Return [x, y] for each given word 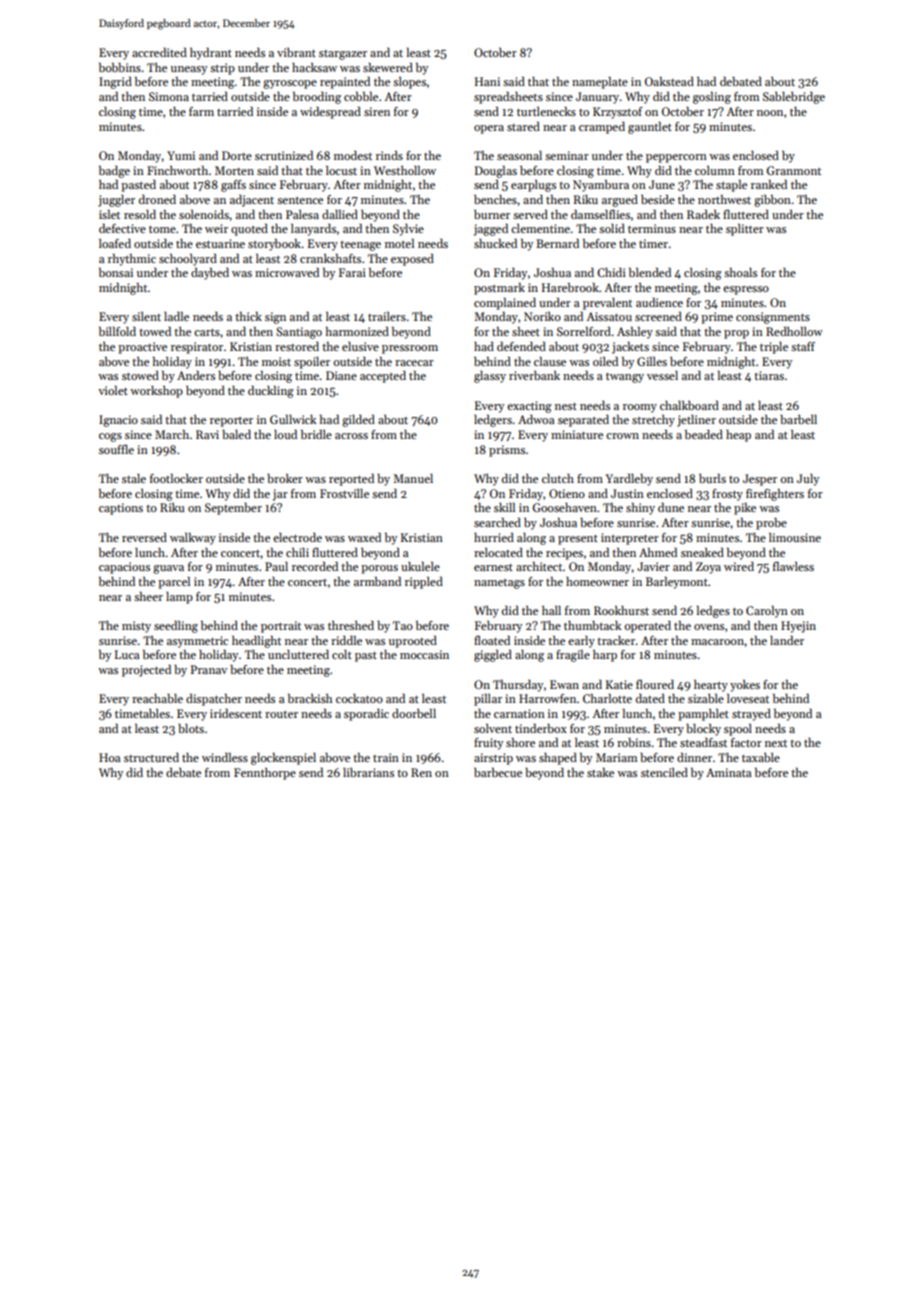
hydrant [211, 54]
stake [600, 772]
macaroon [717, 642]
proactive [142, 348]
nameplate [600, 83]
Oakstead [669, 81]
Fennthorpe [265, 774]
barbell [798, 419]
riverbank [534, 375]
